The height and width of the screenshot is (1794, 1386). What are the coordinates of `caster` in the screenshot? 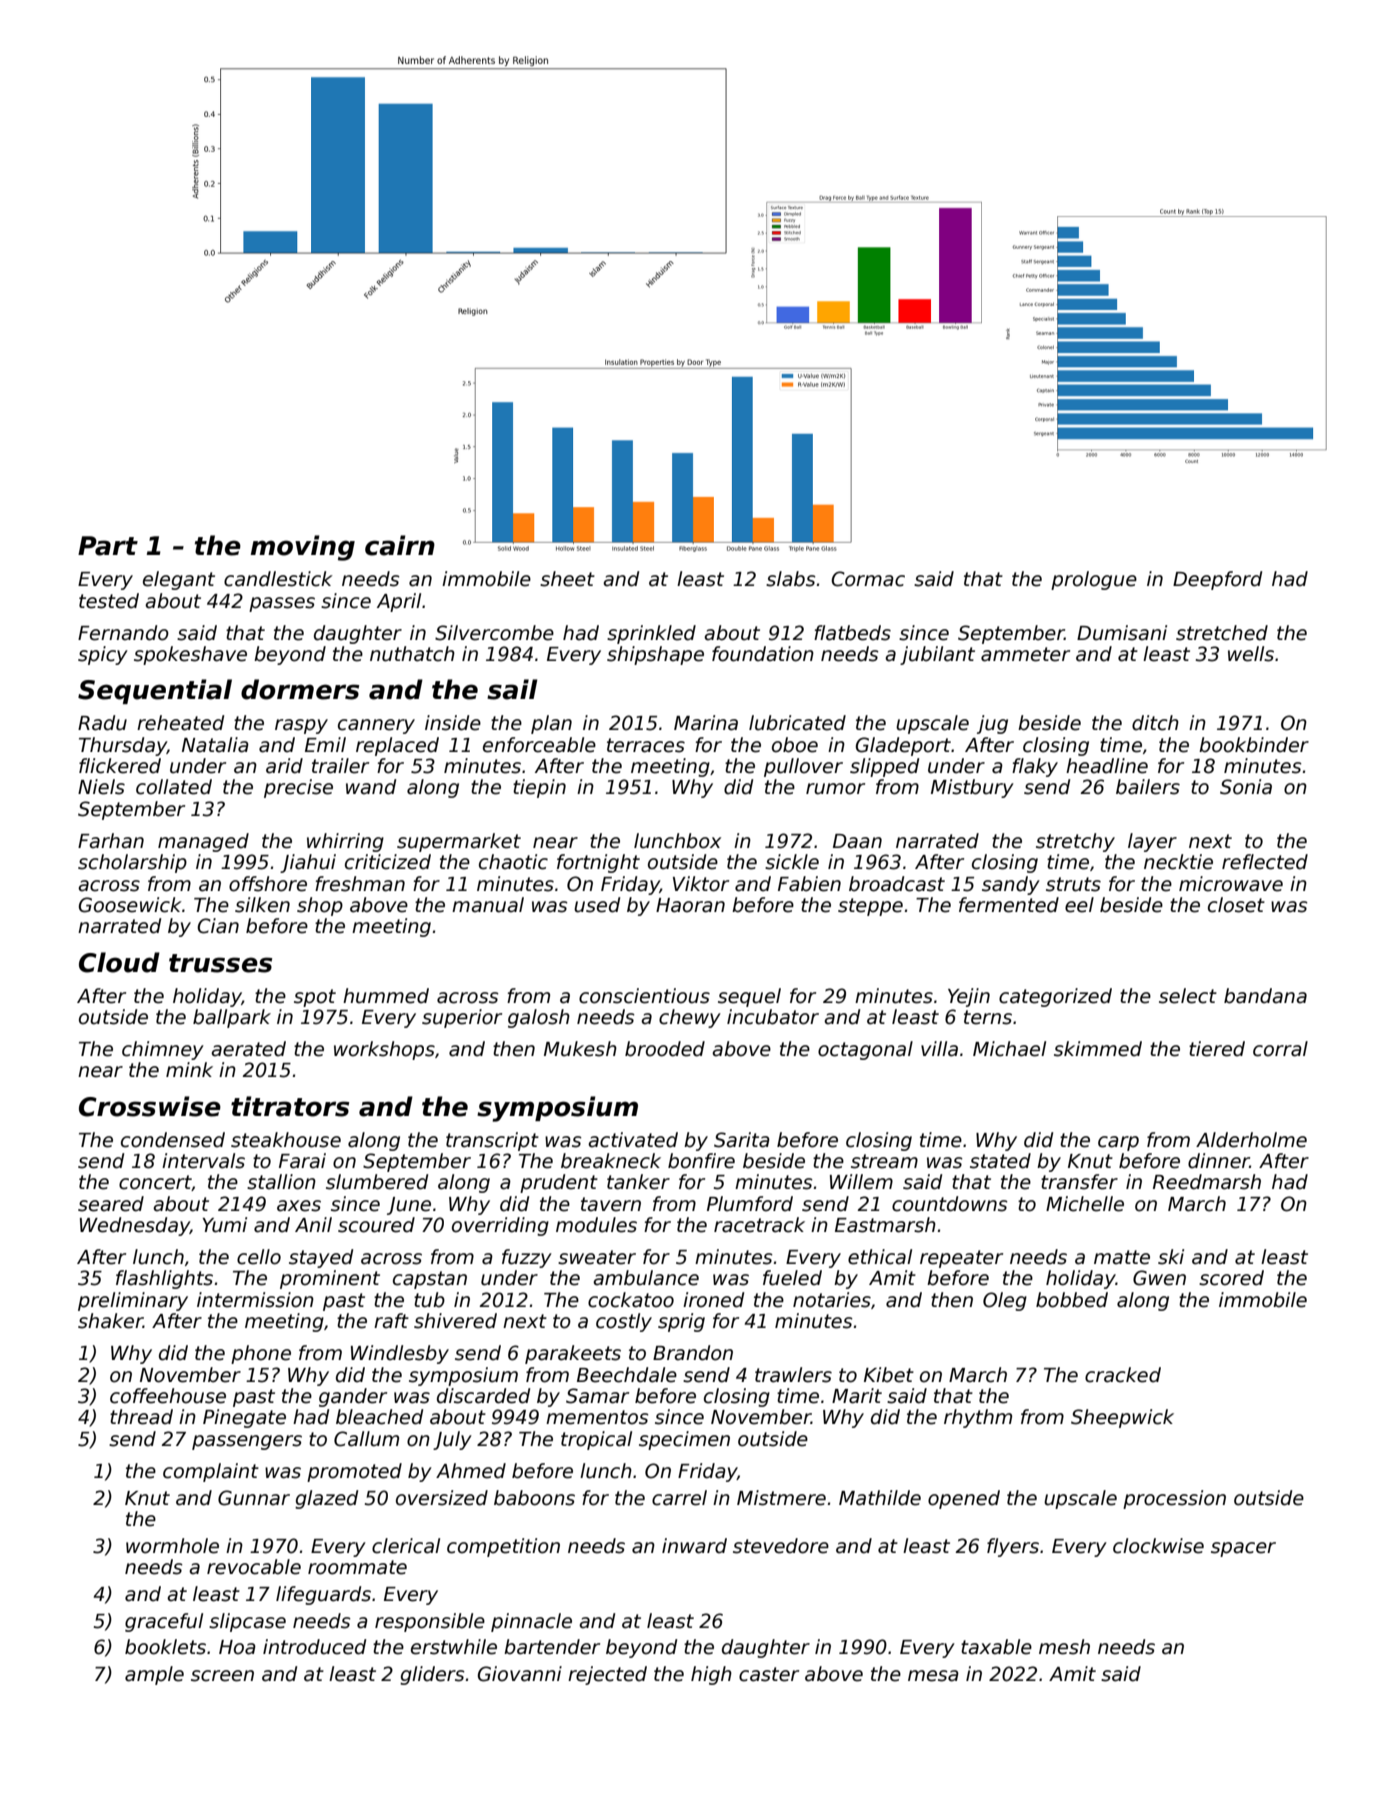 It's located at (769, 1674).
